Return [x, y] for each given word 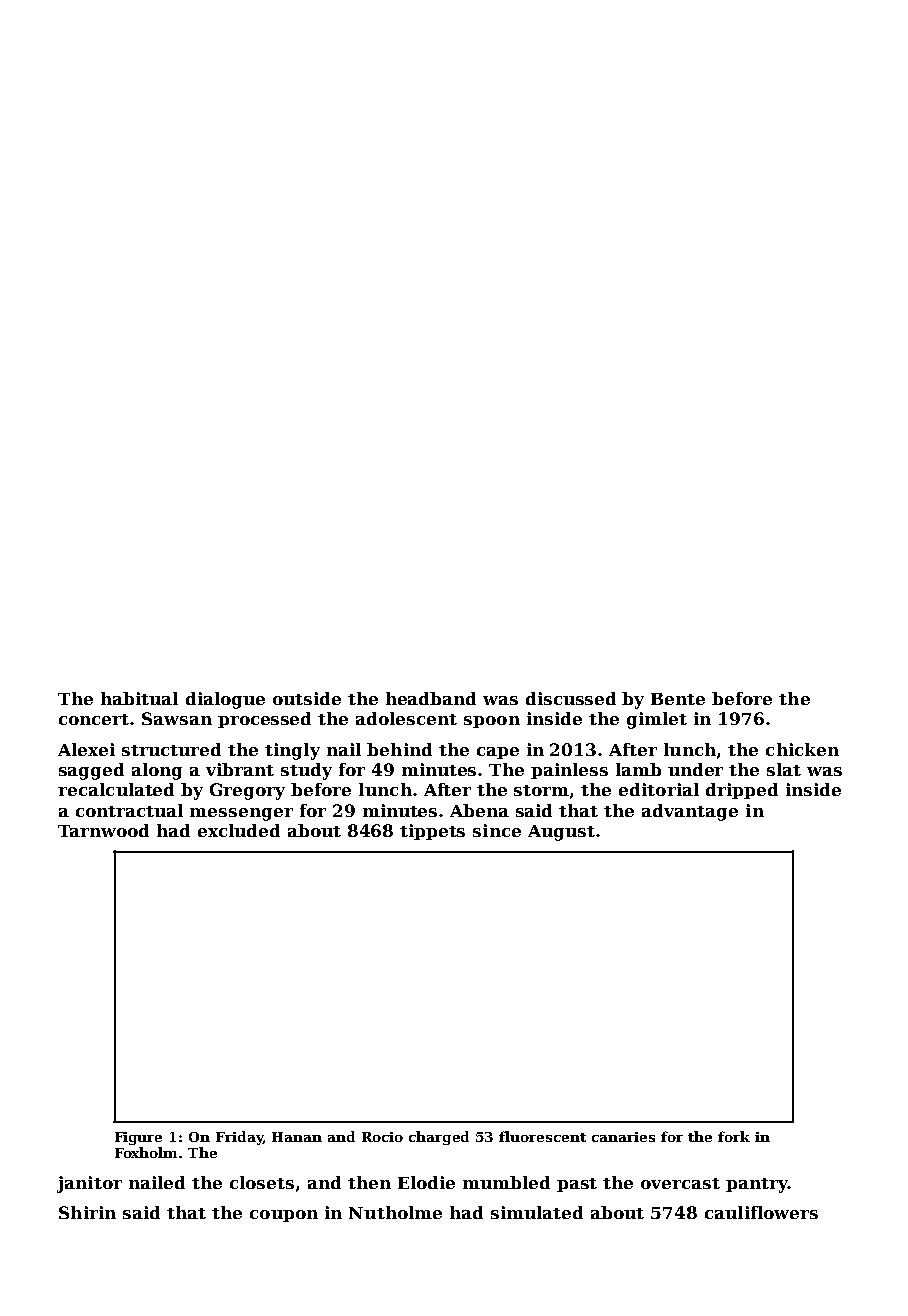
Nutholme [395, 1212]
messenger [241, 814]
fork [734, 1136]
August [561, 833]
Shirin [87, 1212]
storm [541, 790]
